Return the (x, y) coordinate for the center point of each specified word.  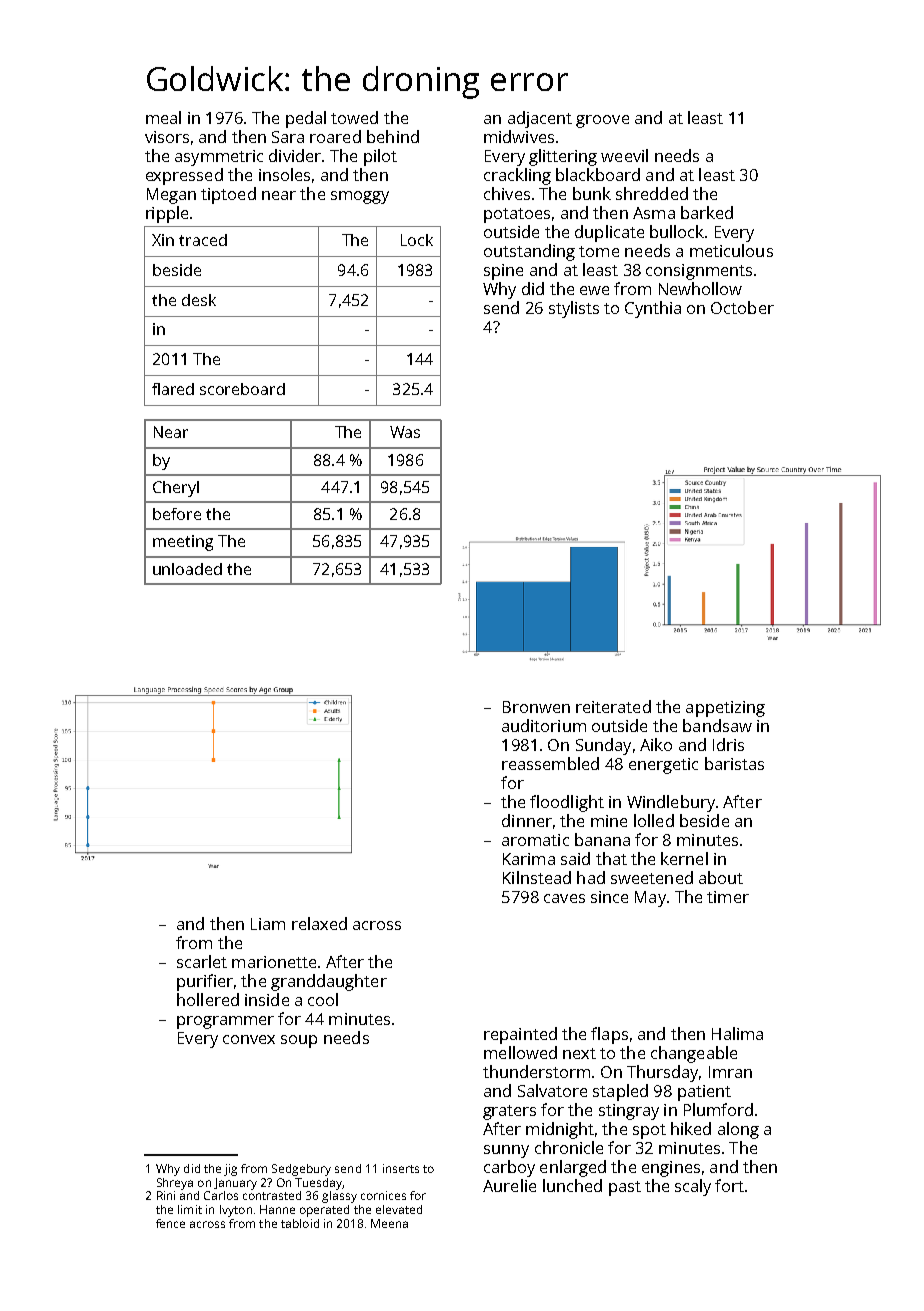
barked (707, 212)
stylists (574, 309)
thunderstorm (536, 1071)
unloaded (187, 569)
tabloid (300, 1223)
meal (163, 117)
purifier (205, 982)
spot (649, 1131)
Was (405, 432)
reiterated (613, 706)
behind (393, 136)
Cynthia (653, 309)
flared (173, 389)
